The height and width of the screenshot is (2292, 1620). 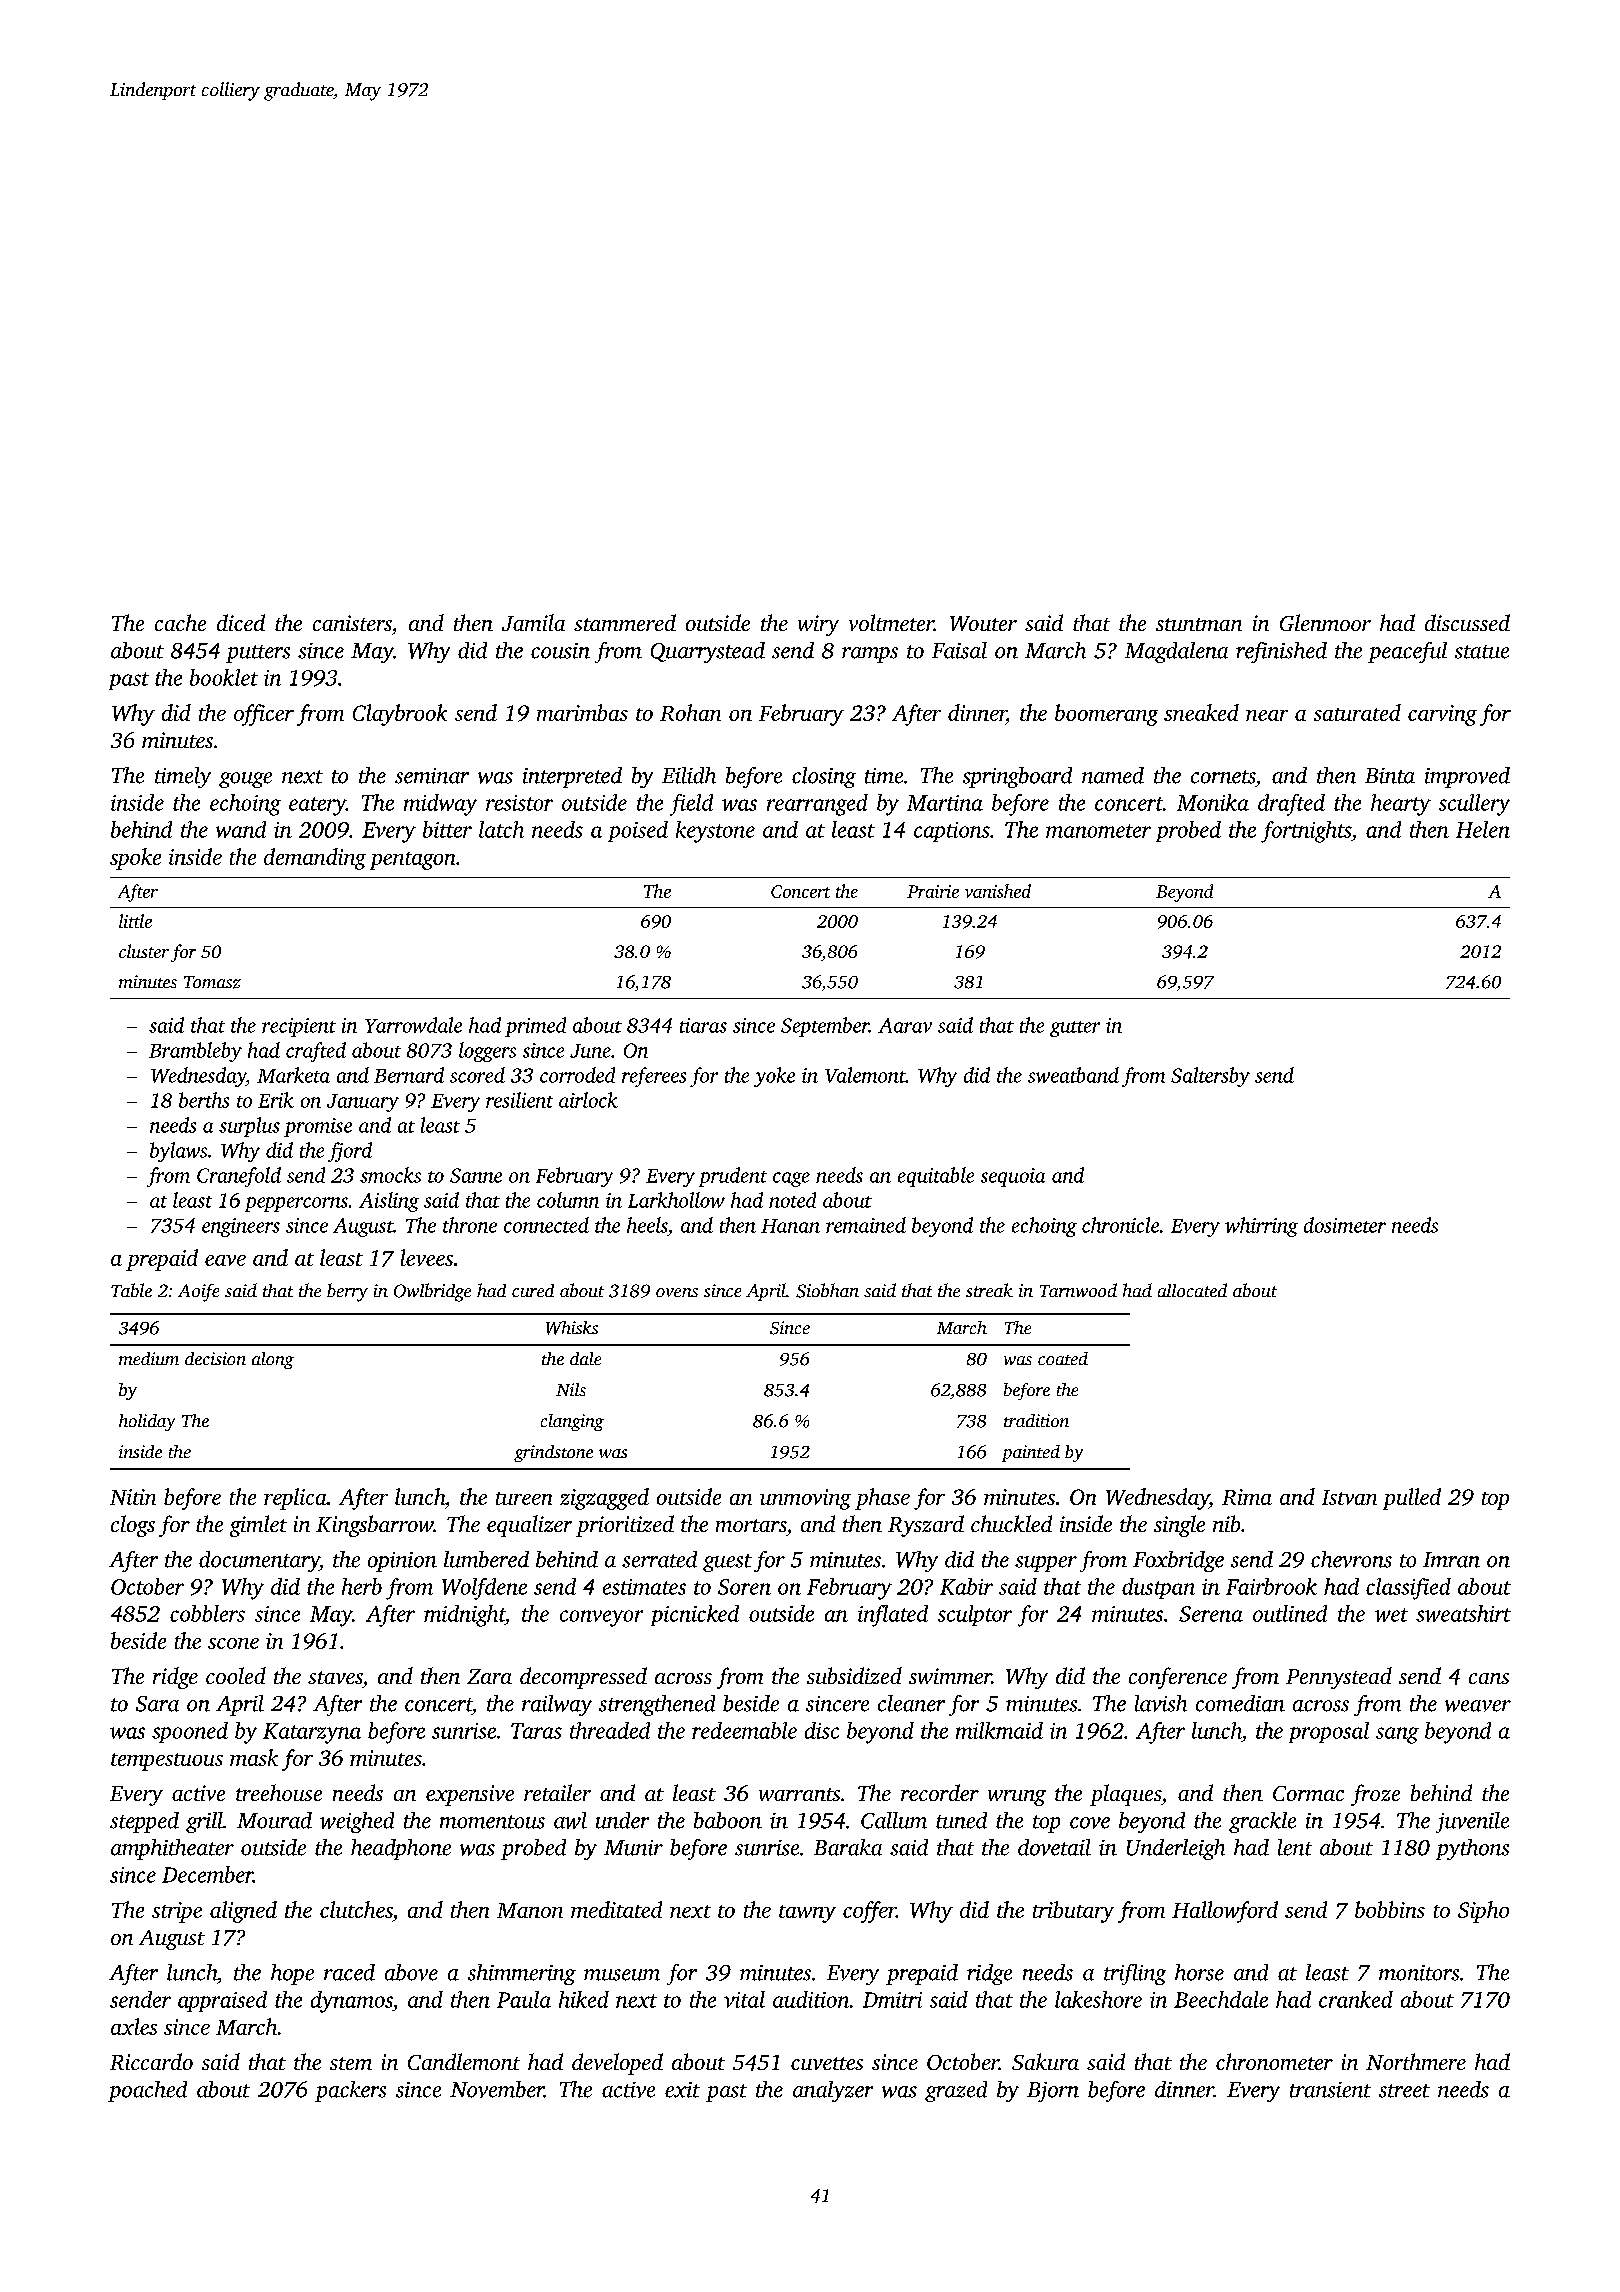 I want to click on awl, so click(x=570, y=1820).
